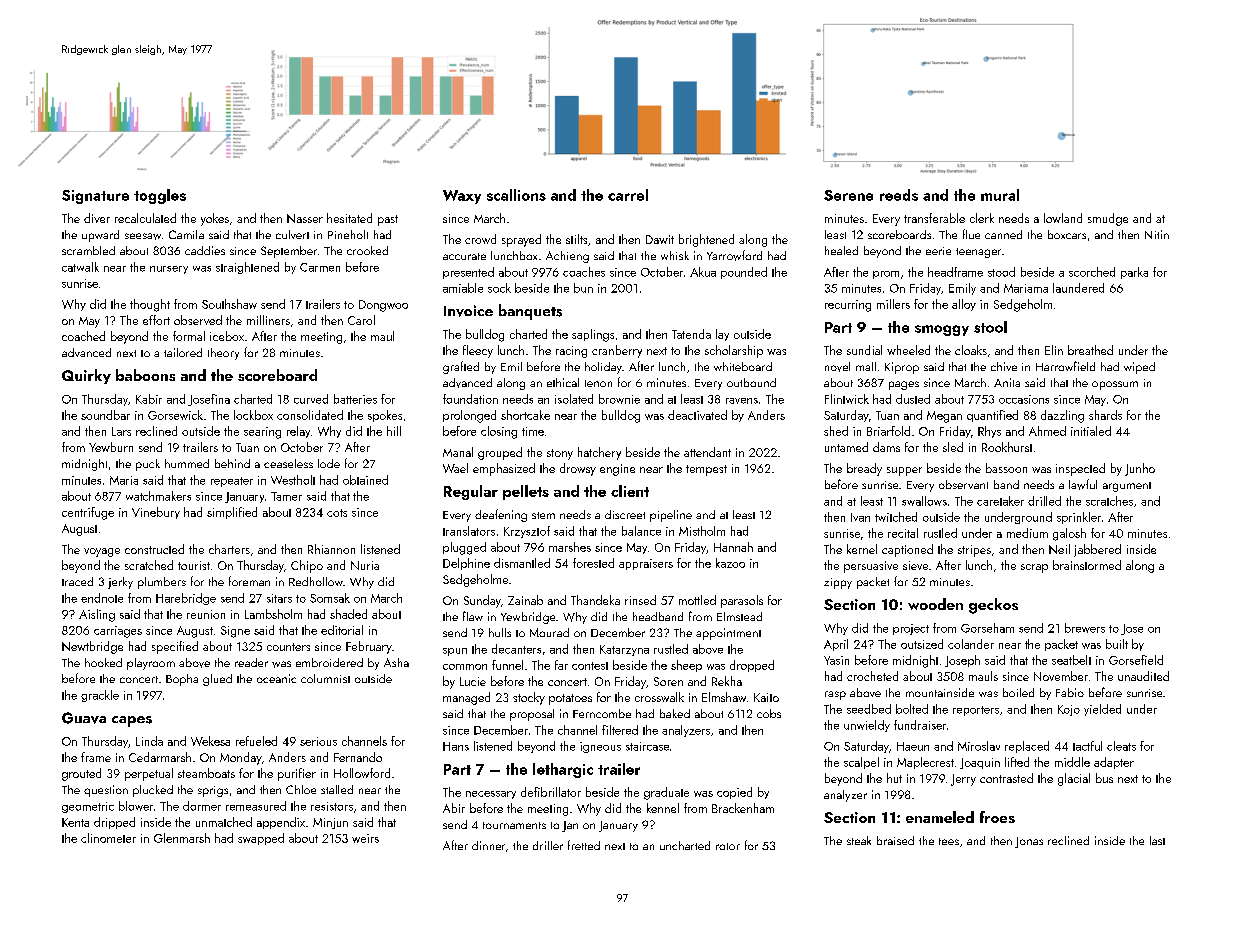 The width and height of the image is (1233, 952). Describe the element at coordinates (160, 196) in the image. I see `toggles` at that location.
